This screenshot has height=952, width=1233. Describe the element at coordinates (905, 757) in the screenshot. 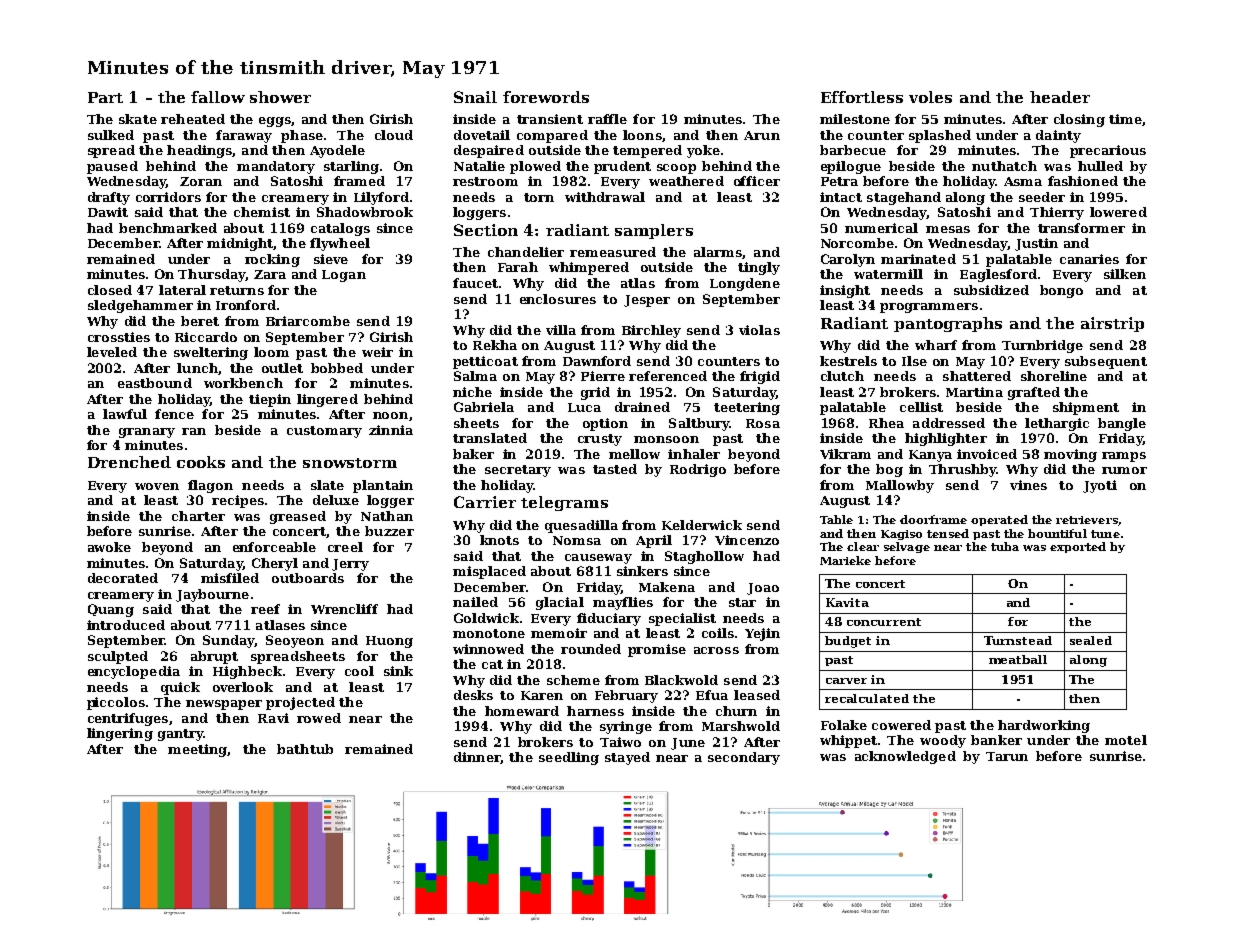

I see `acknowledged` at that location.
